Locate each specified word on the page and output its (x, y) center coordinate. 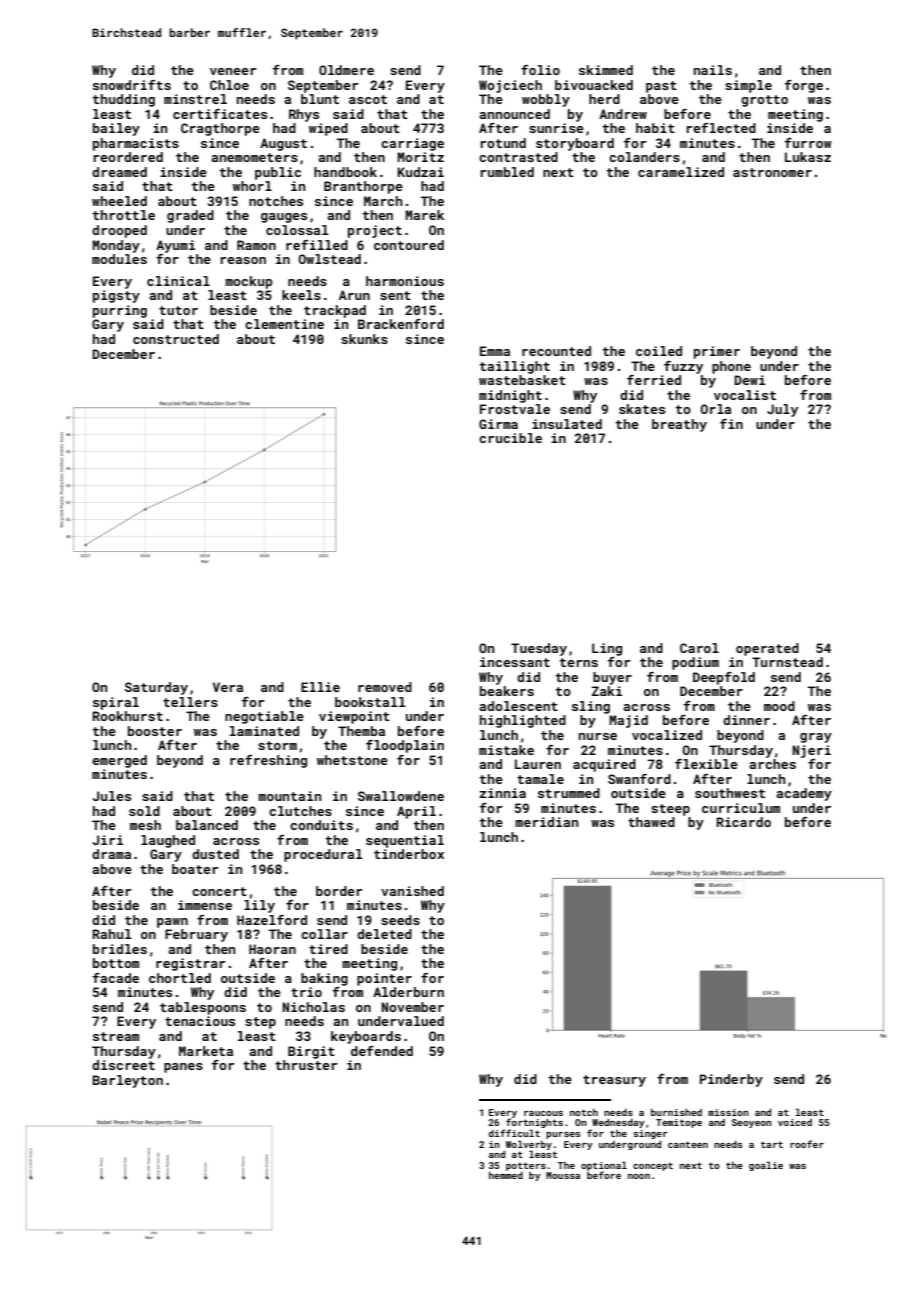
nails (713, 70)
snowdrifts (132, 85)
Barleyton (127, 1081)
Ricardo (744, 822)
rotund (503, 143)
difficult (514, 1133)
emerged (119, 761)
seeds (400, 920)
